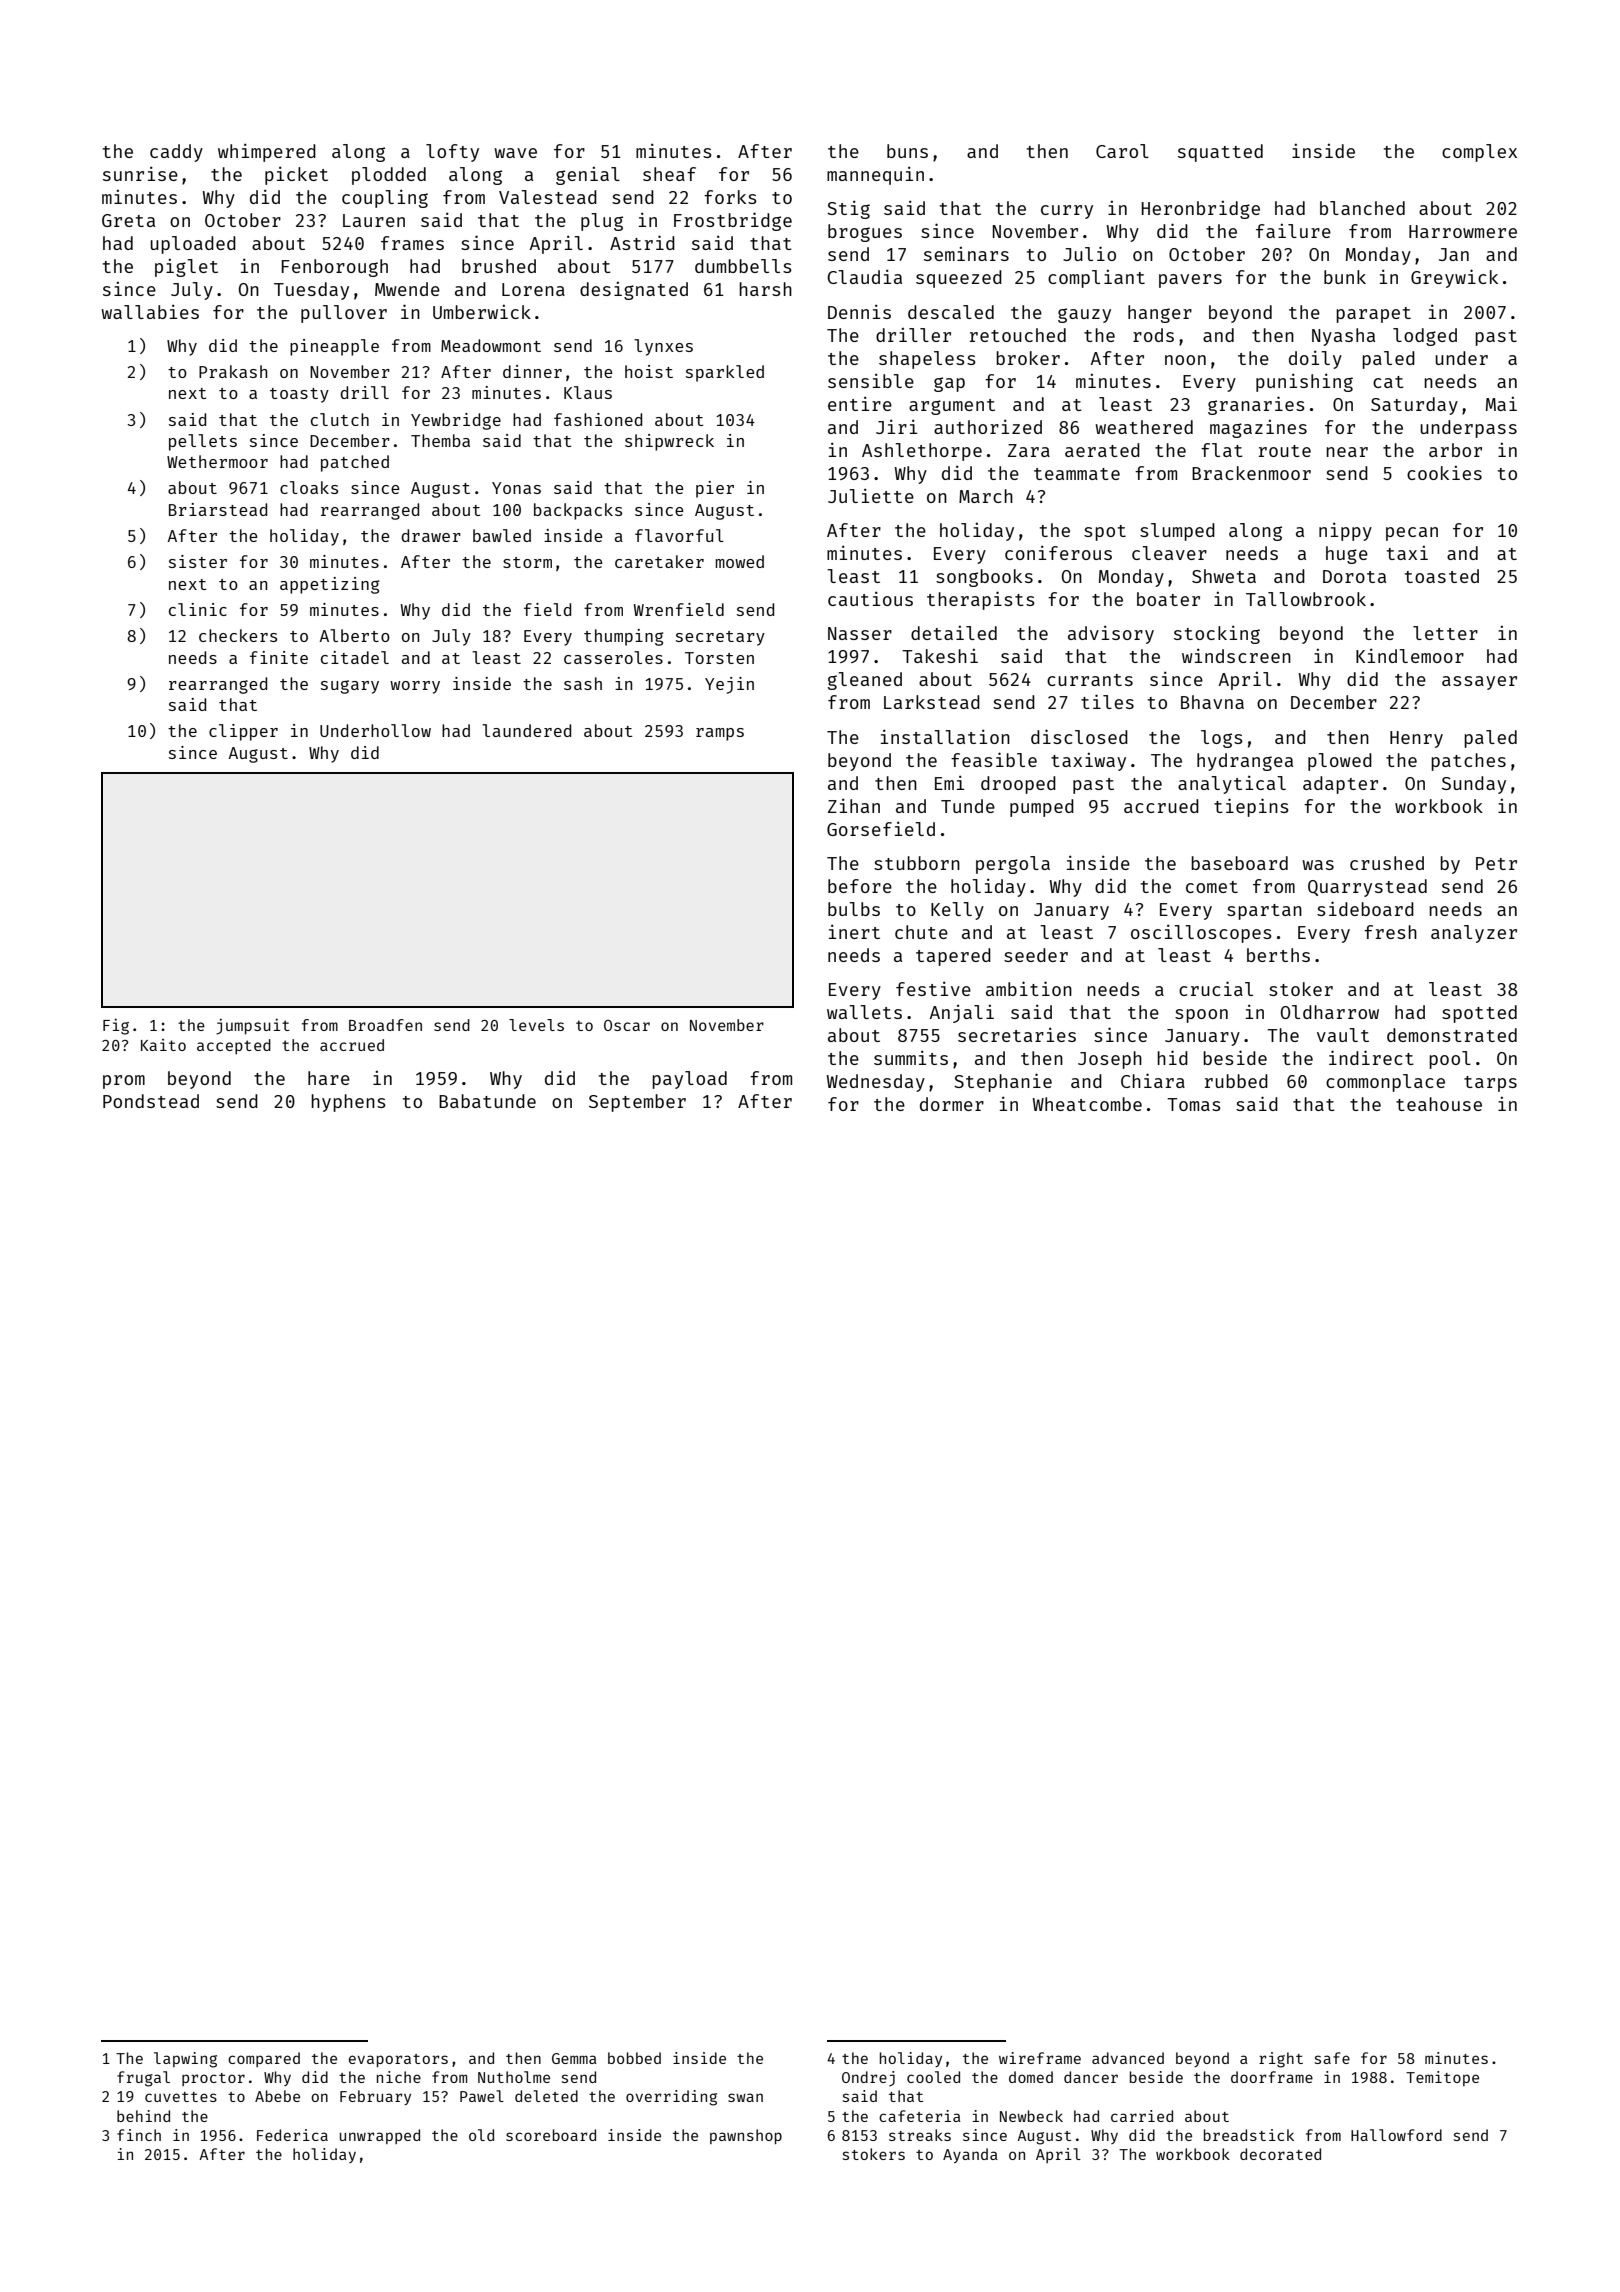 The width and height of the page is (1620, 2292). What do you see at coordinates (1442, 2078) in the page?
I see `Temitope` at bounding box center [1442, 2078].
